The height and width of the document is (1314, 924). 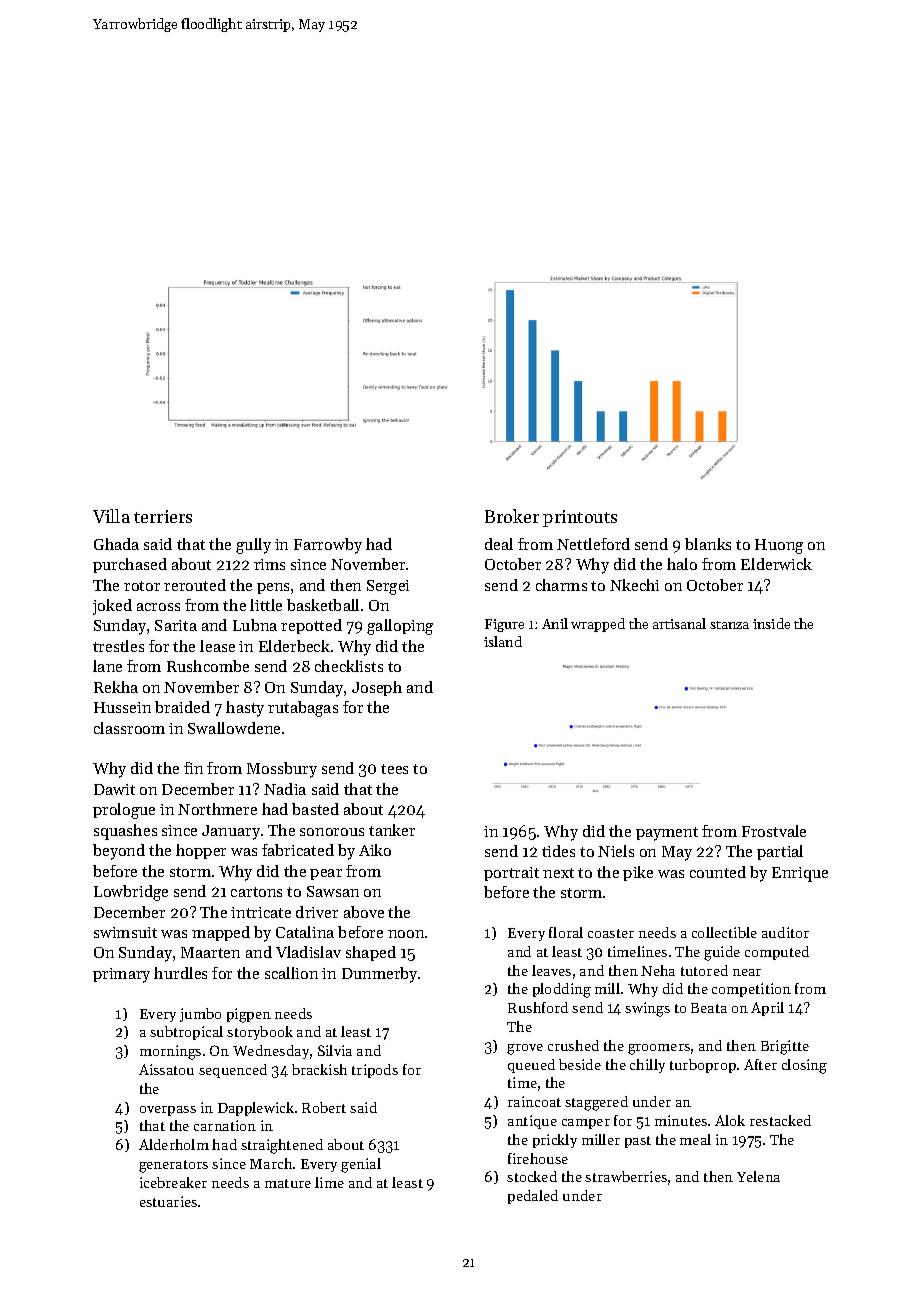 I want to click on wrapped, so click(x=598, y=625).
